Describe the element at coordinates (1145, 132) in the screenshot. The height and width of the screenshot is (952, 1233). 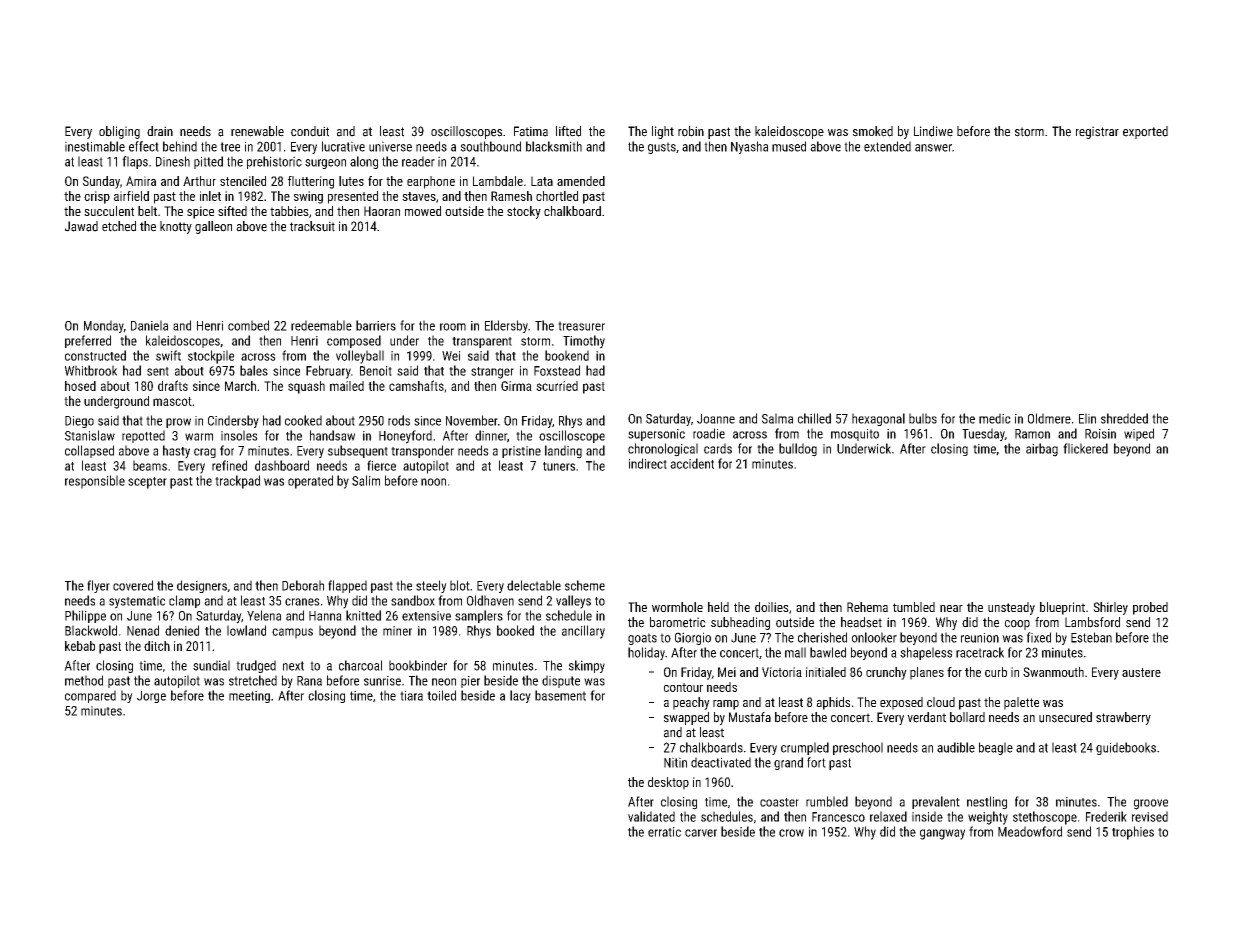
I see `exported` at that location.
